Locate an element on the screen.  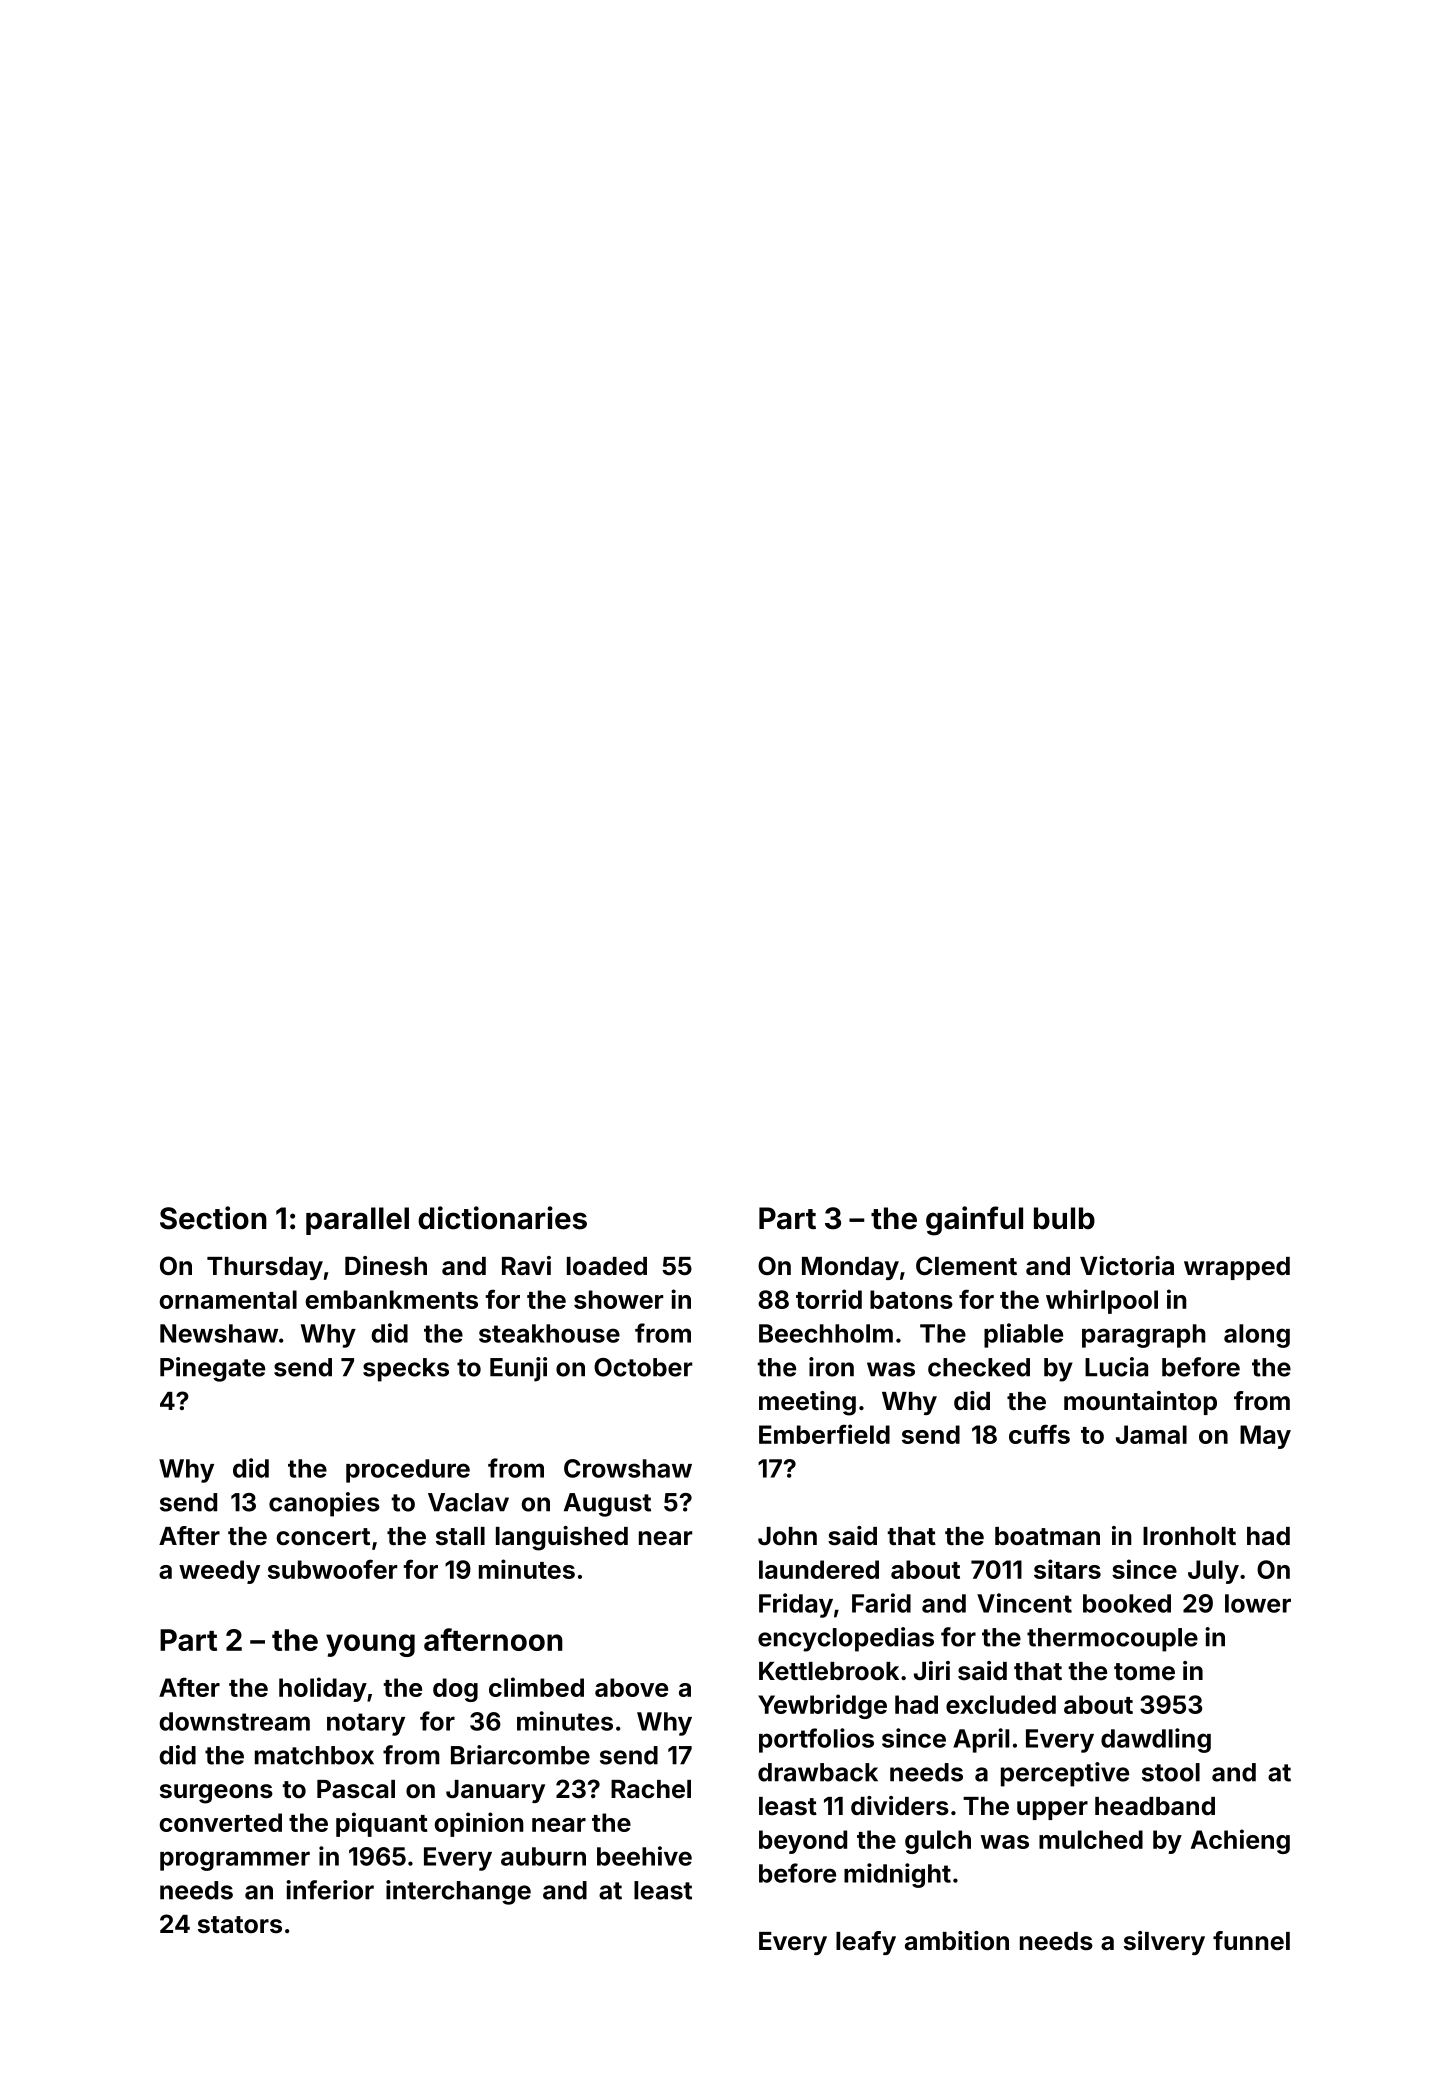
stators is located at coordinates (240, 1925).
